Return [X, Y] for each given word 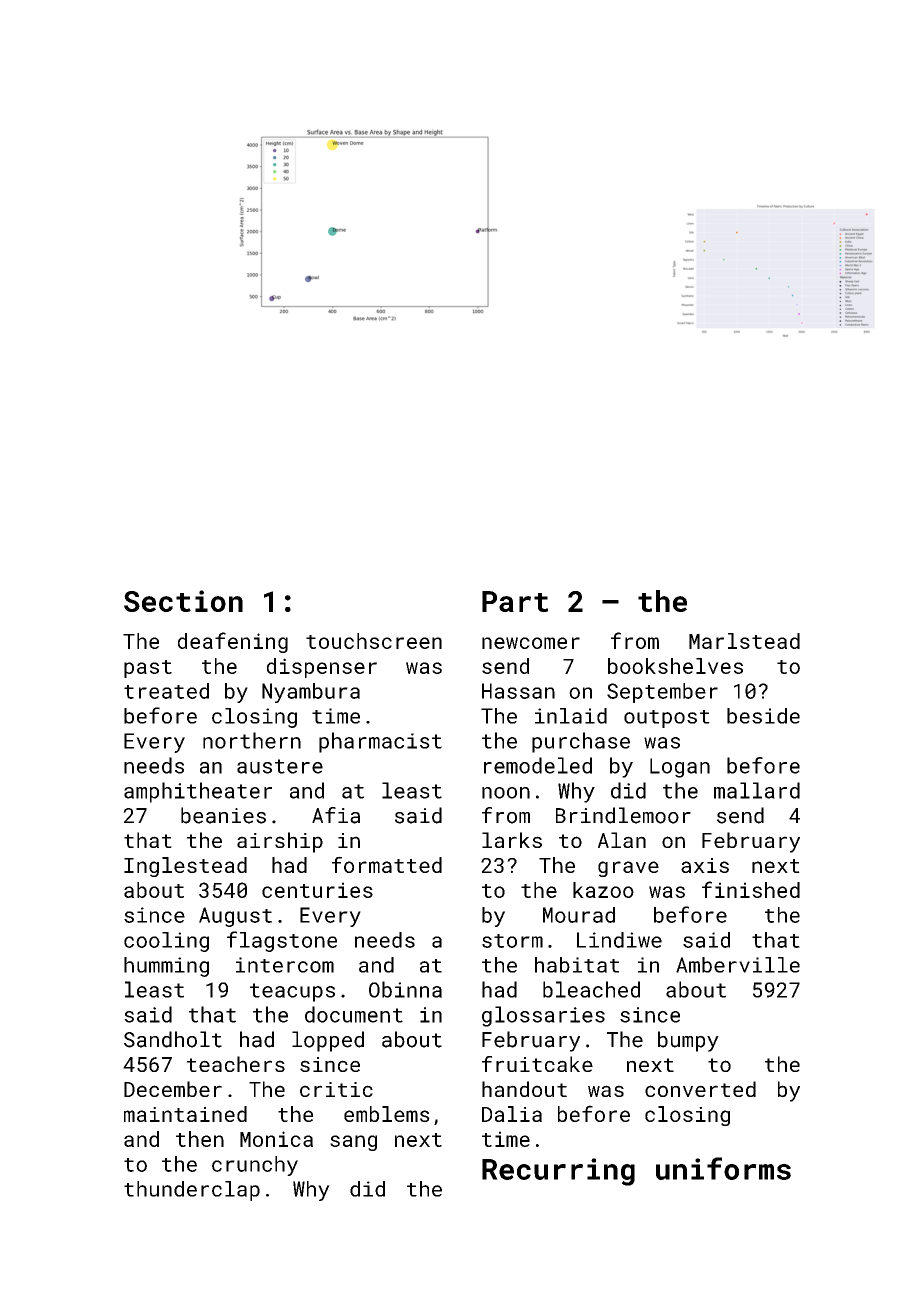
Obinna [405, 989]
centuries [317, 890]
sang [353, 1143]
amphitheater [198, 792]
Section [183, 601]
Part [515, 601]
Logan [680, 768]
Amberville [738, 965]
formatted [387, 864]
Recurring [558, 1172]
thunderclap [192, 1191]
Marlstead [744, 641]
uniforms [723, 1168]
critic [336, 1089]
